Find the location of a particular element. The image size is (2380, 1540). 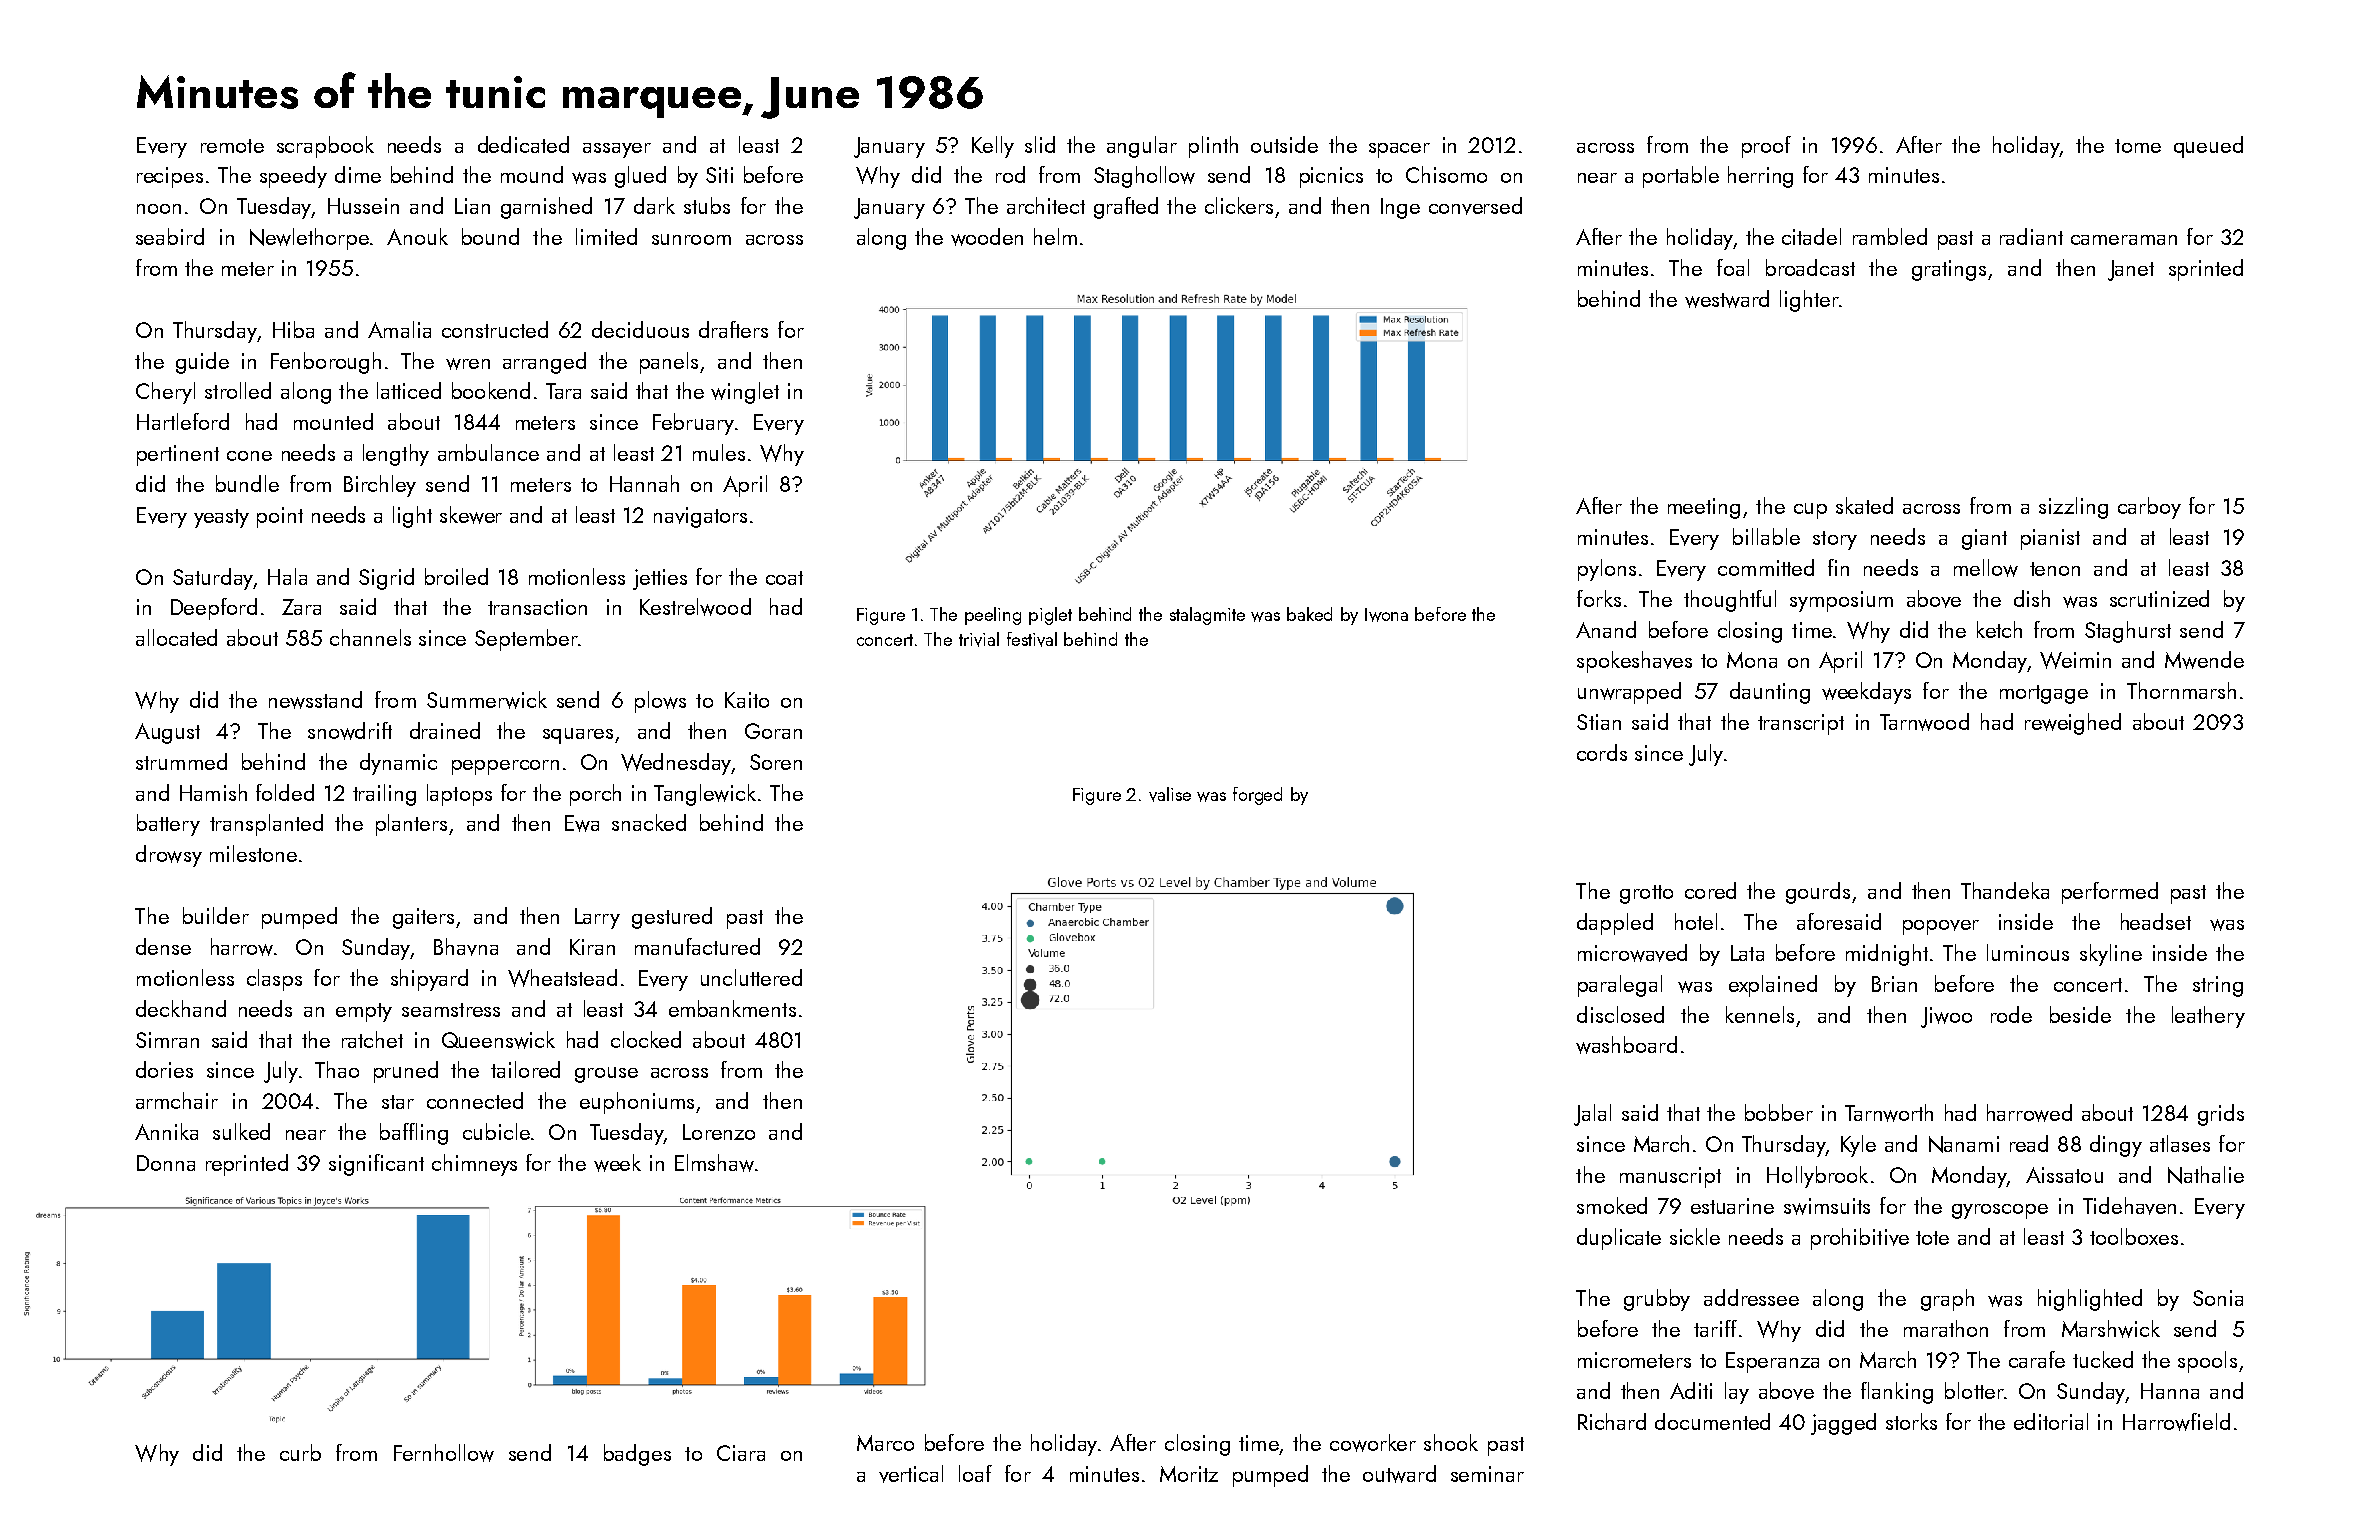

outside is located at coordinates (1284, 144).
